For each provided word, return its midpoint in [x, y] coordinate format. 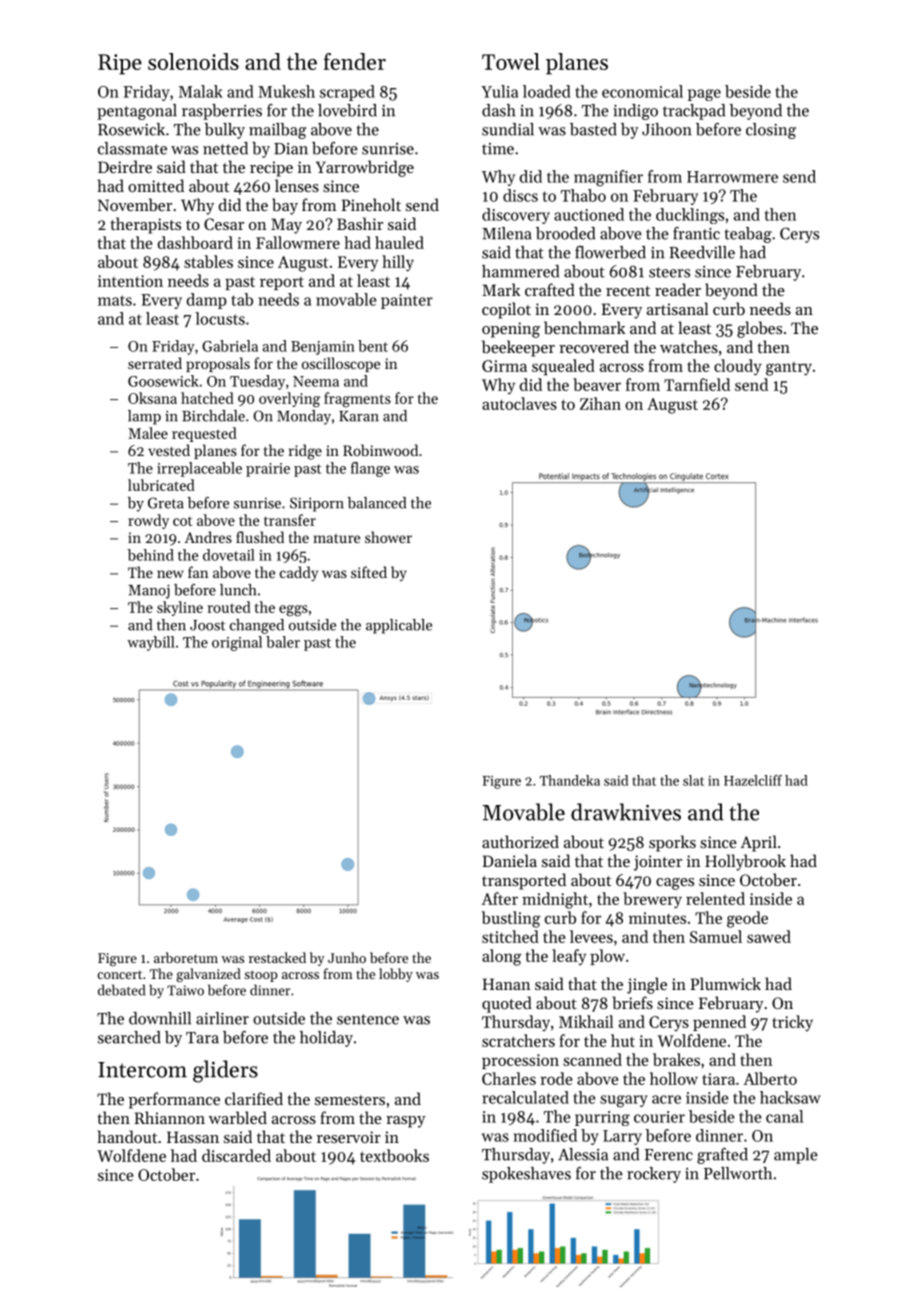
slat [693, 780]
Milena [507, 233]
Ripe [120, 64]
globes [759, 329]
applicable [399, 626]
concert [119, 974]
